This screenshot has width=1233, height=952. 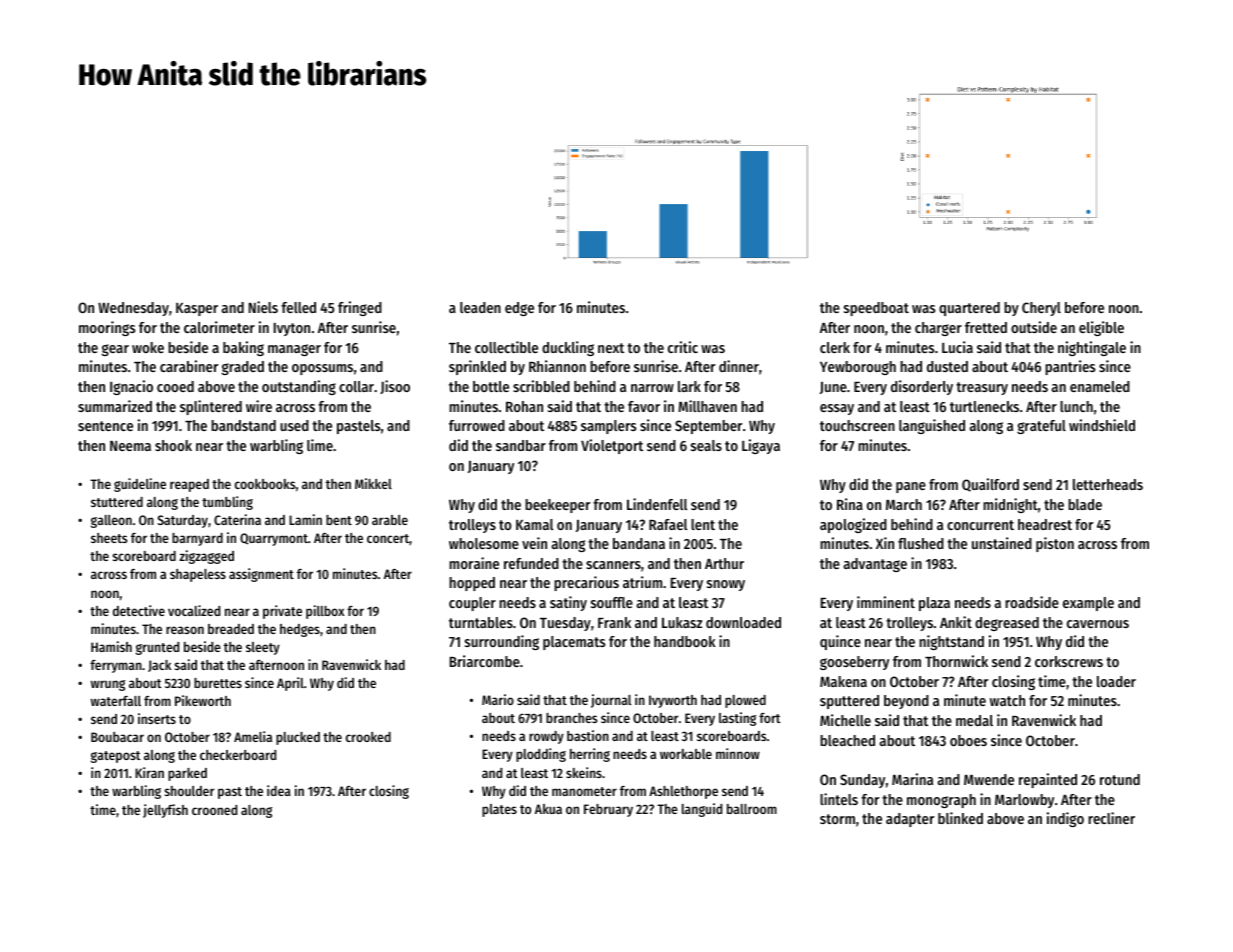 I want to click on leaden, so click(x=480, y=307).
